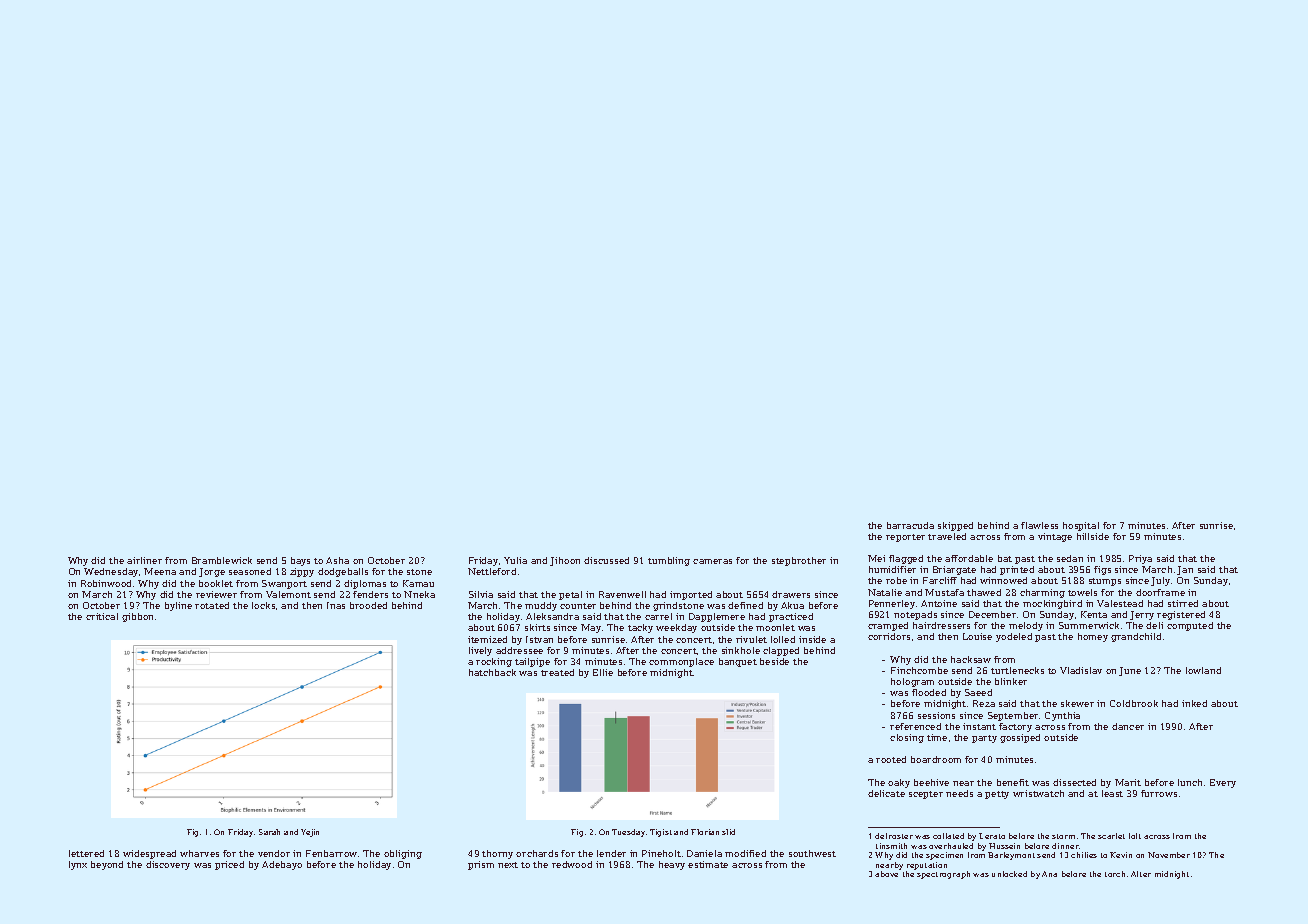 Image resolution: width=1308 pixels, height=924 pixels. What do you see at coordinates (492, 672) in the page?
I see `hatchback` at bounding box center [492, 672].
